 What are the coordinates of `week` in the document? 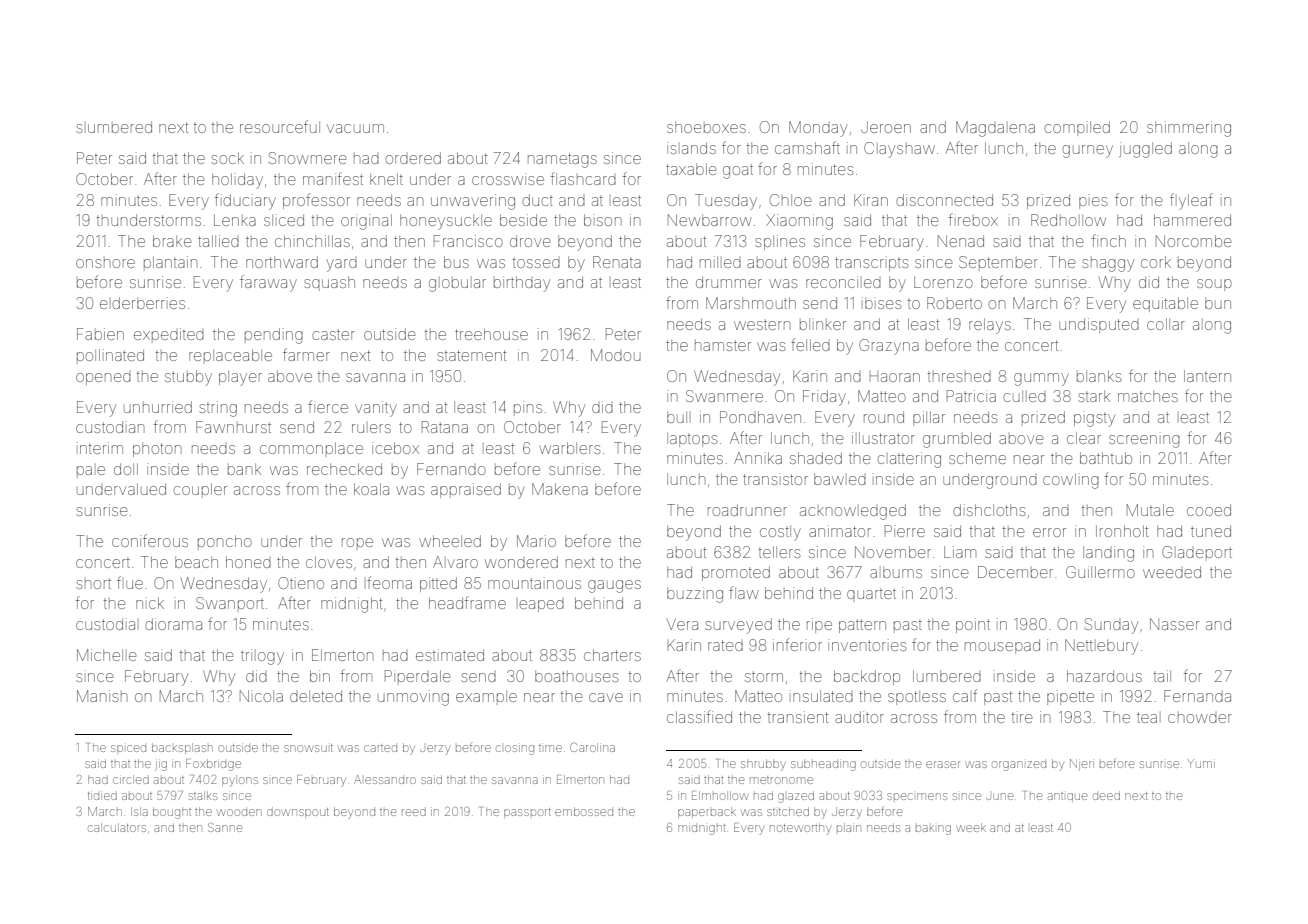 It's located at (971, 827).
